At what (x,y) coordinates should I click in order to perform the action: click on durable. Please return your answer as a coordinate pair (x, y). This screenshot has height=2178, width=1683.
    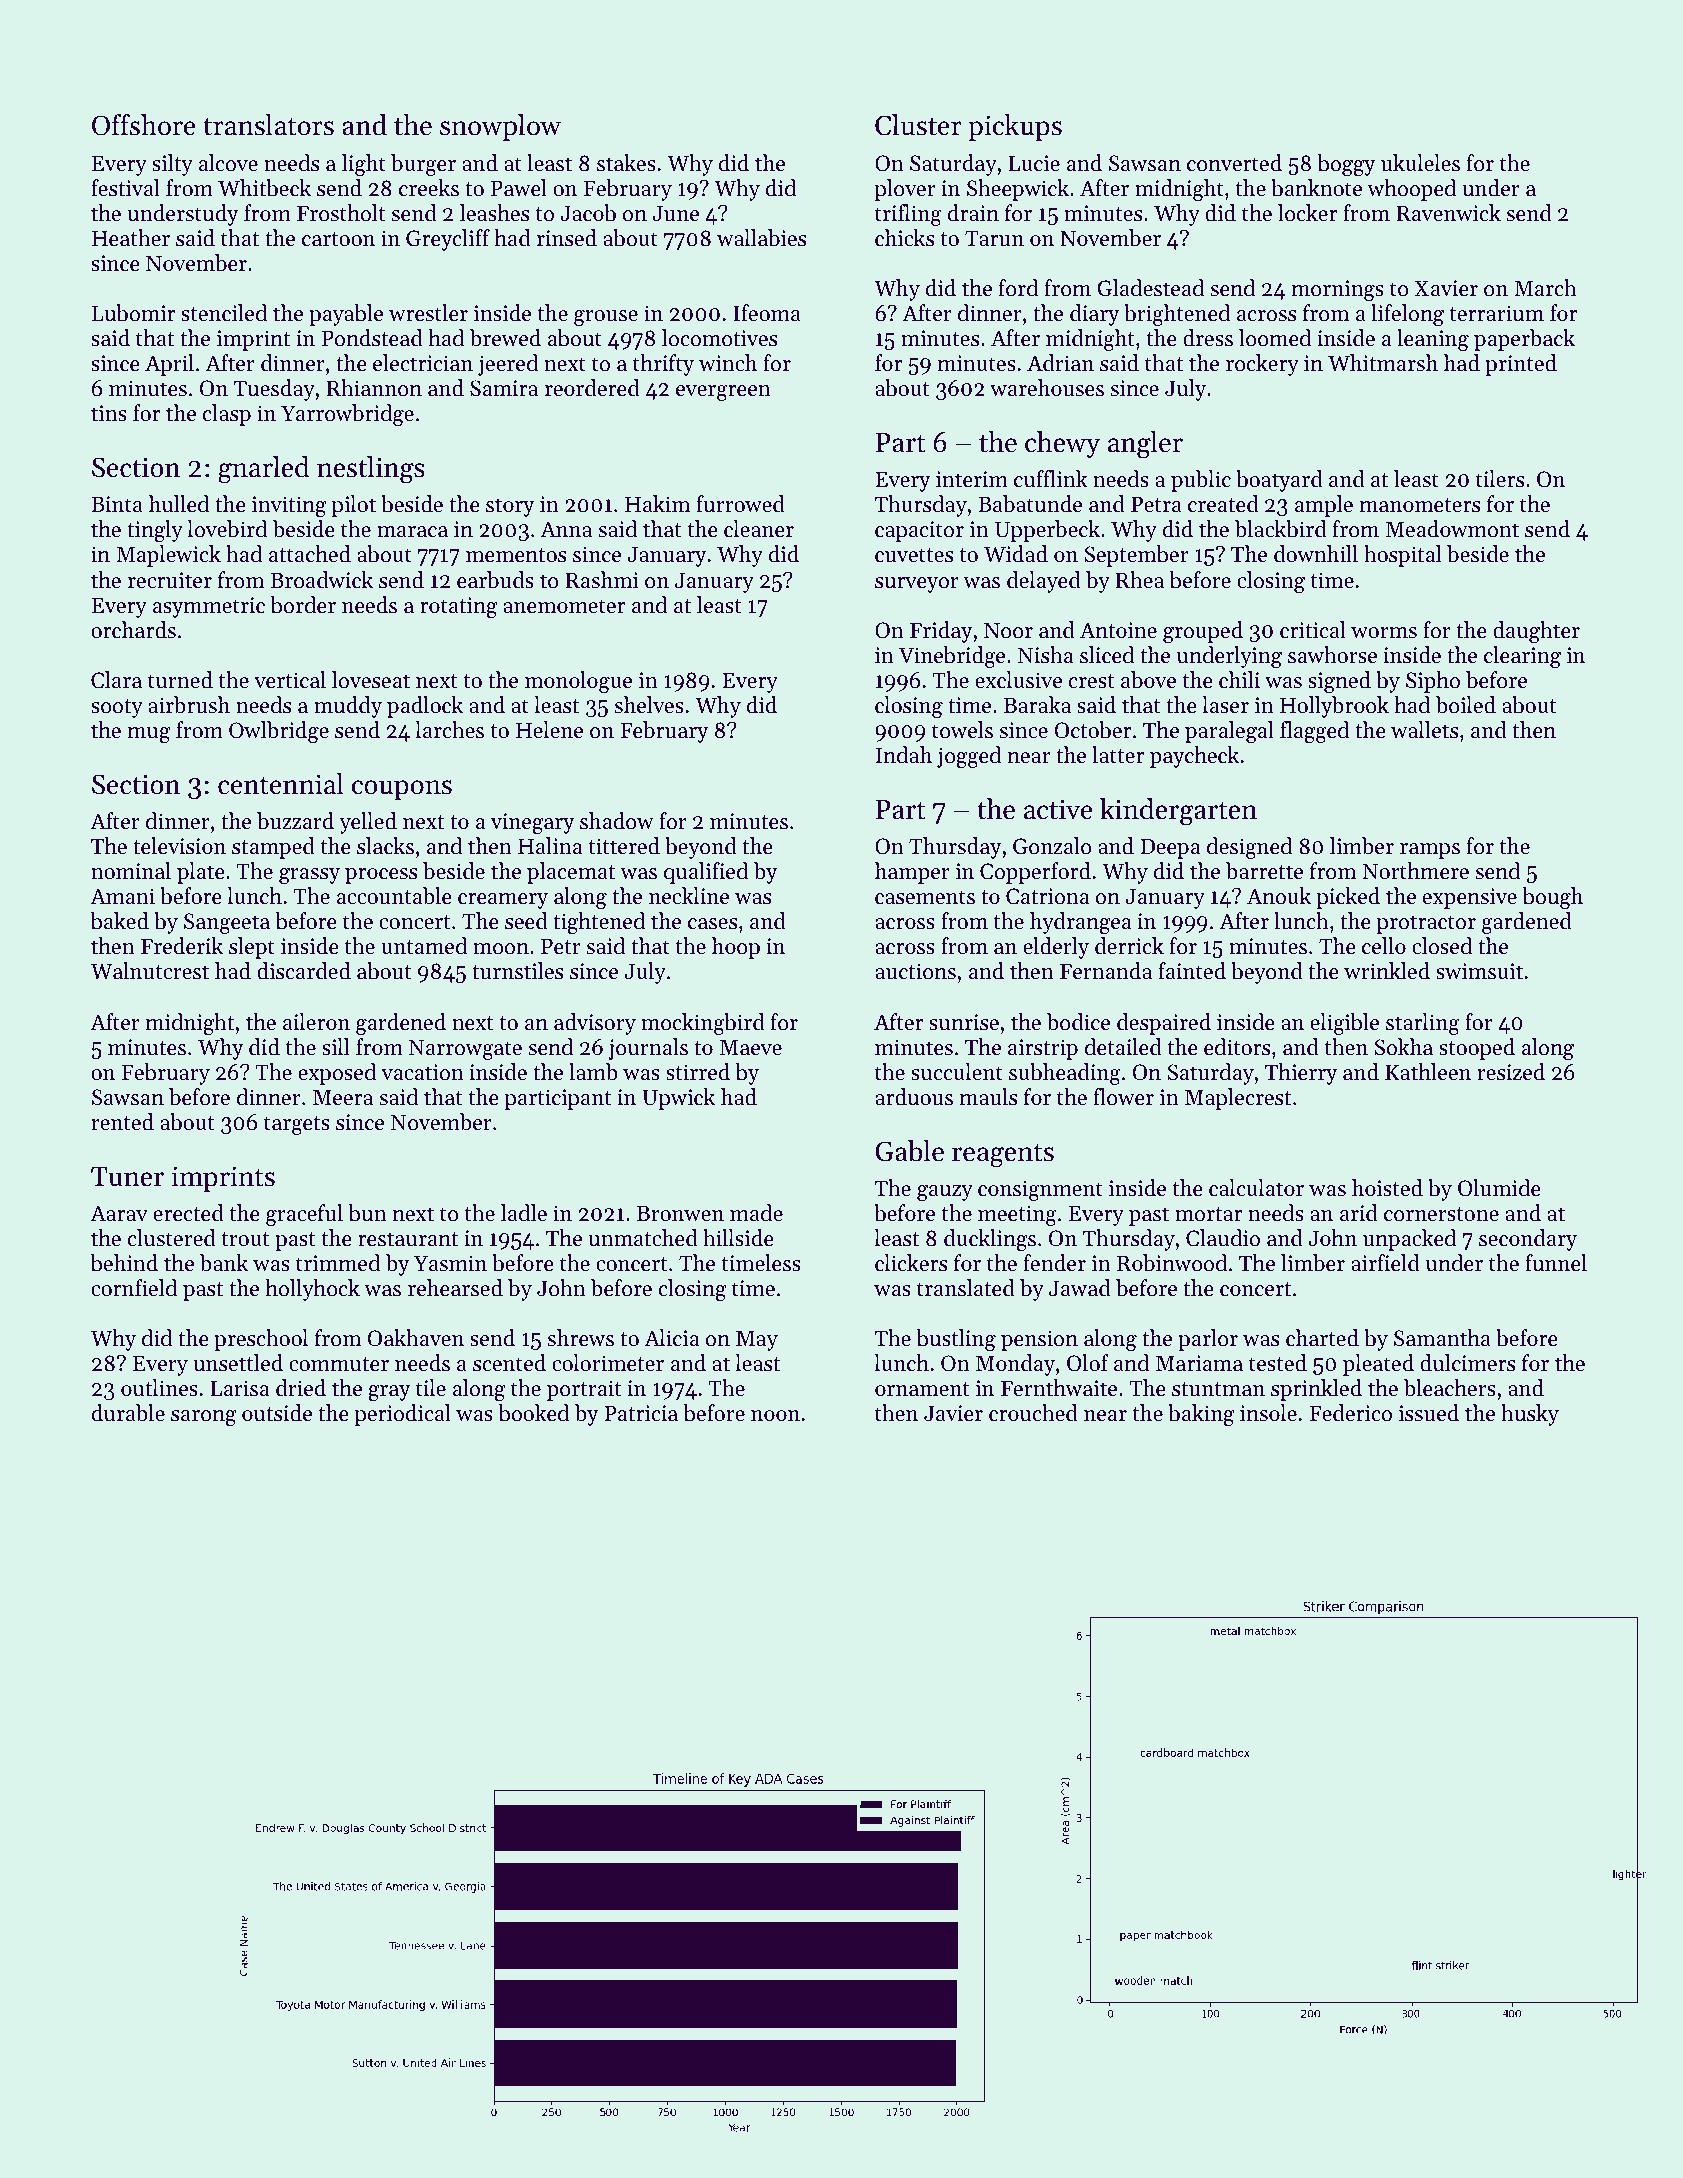
    Looking at the image, I should click on (128, 1413).
